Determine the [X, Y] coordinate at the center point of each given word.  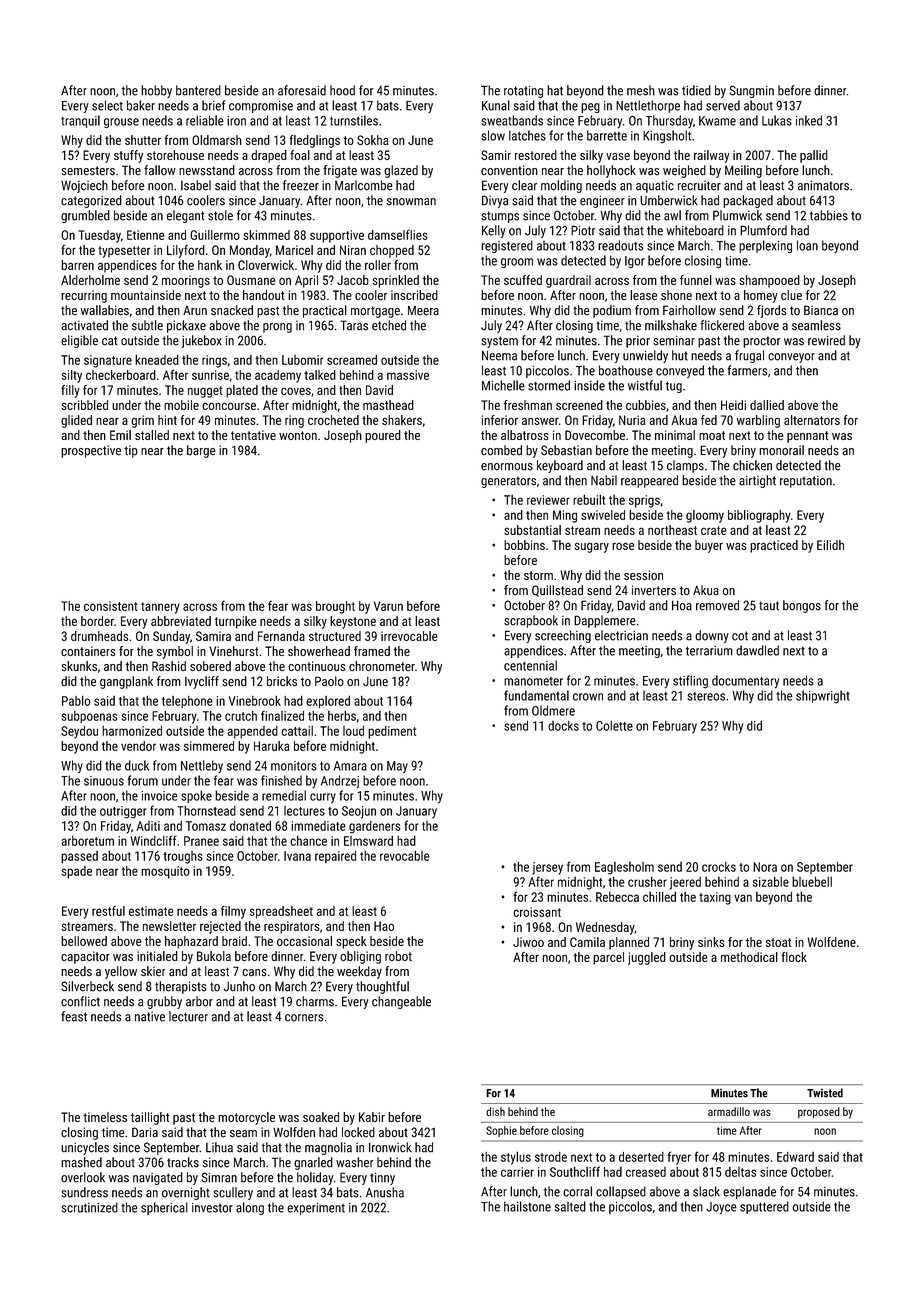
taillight [150, 1118]
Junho [239, 986]
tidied [696, 90]
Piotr [583, 230]
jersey [547, 868]
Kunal [496, 105]
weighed [684, 171]
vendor [138, 746]
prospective [91, 451]
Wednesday [605, 928]
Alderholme [90, 280]
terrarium [709, 651]
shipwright [823, 697]
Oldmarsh [217, 140]
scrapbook [531, 621]
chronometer [382, 666]
